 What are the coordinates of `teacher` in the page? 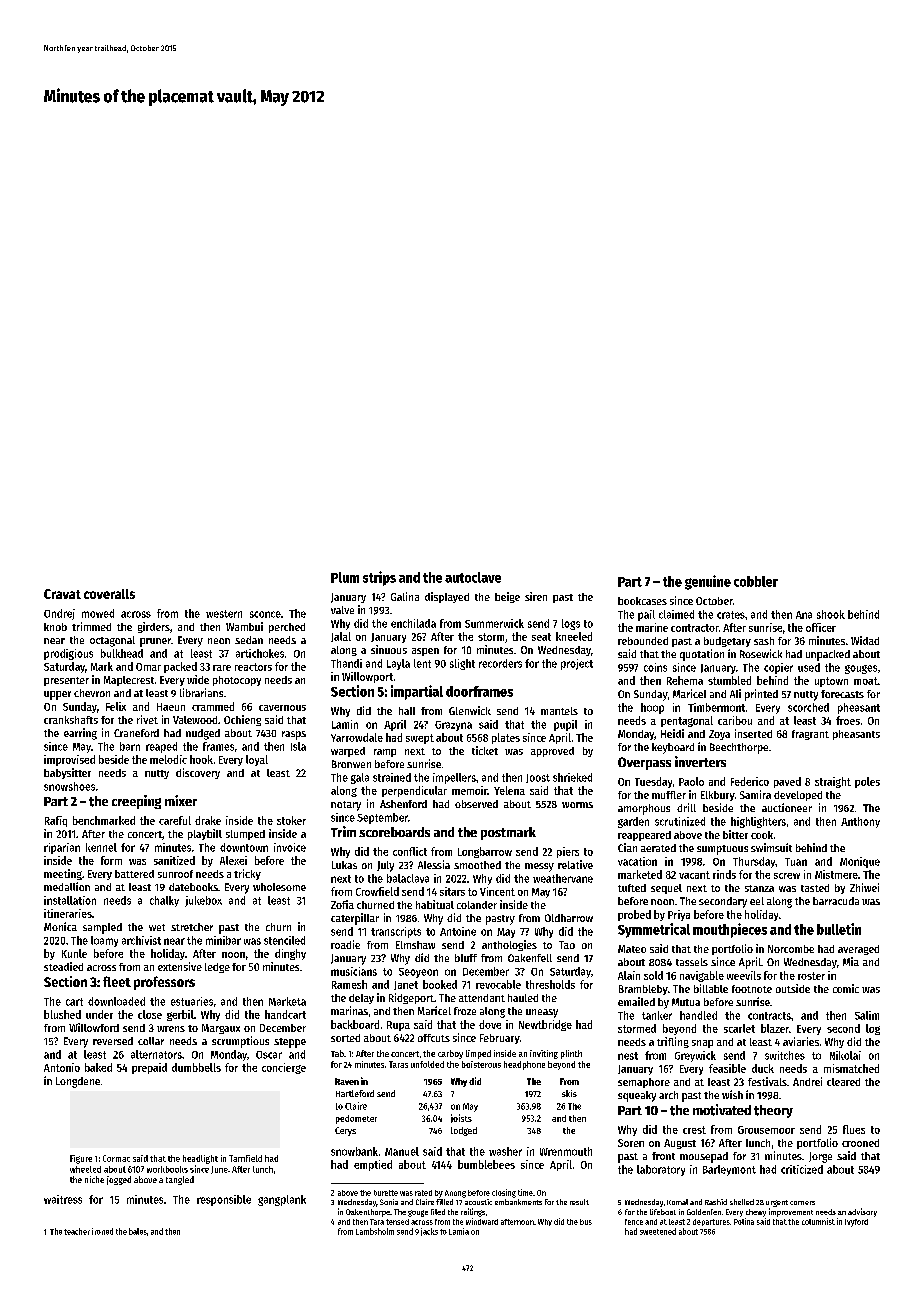 It's located at (77, 1231).
